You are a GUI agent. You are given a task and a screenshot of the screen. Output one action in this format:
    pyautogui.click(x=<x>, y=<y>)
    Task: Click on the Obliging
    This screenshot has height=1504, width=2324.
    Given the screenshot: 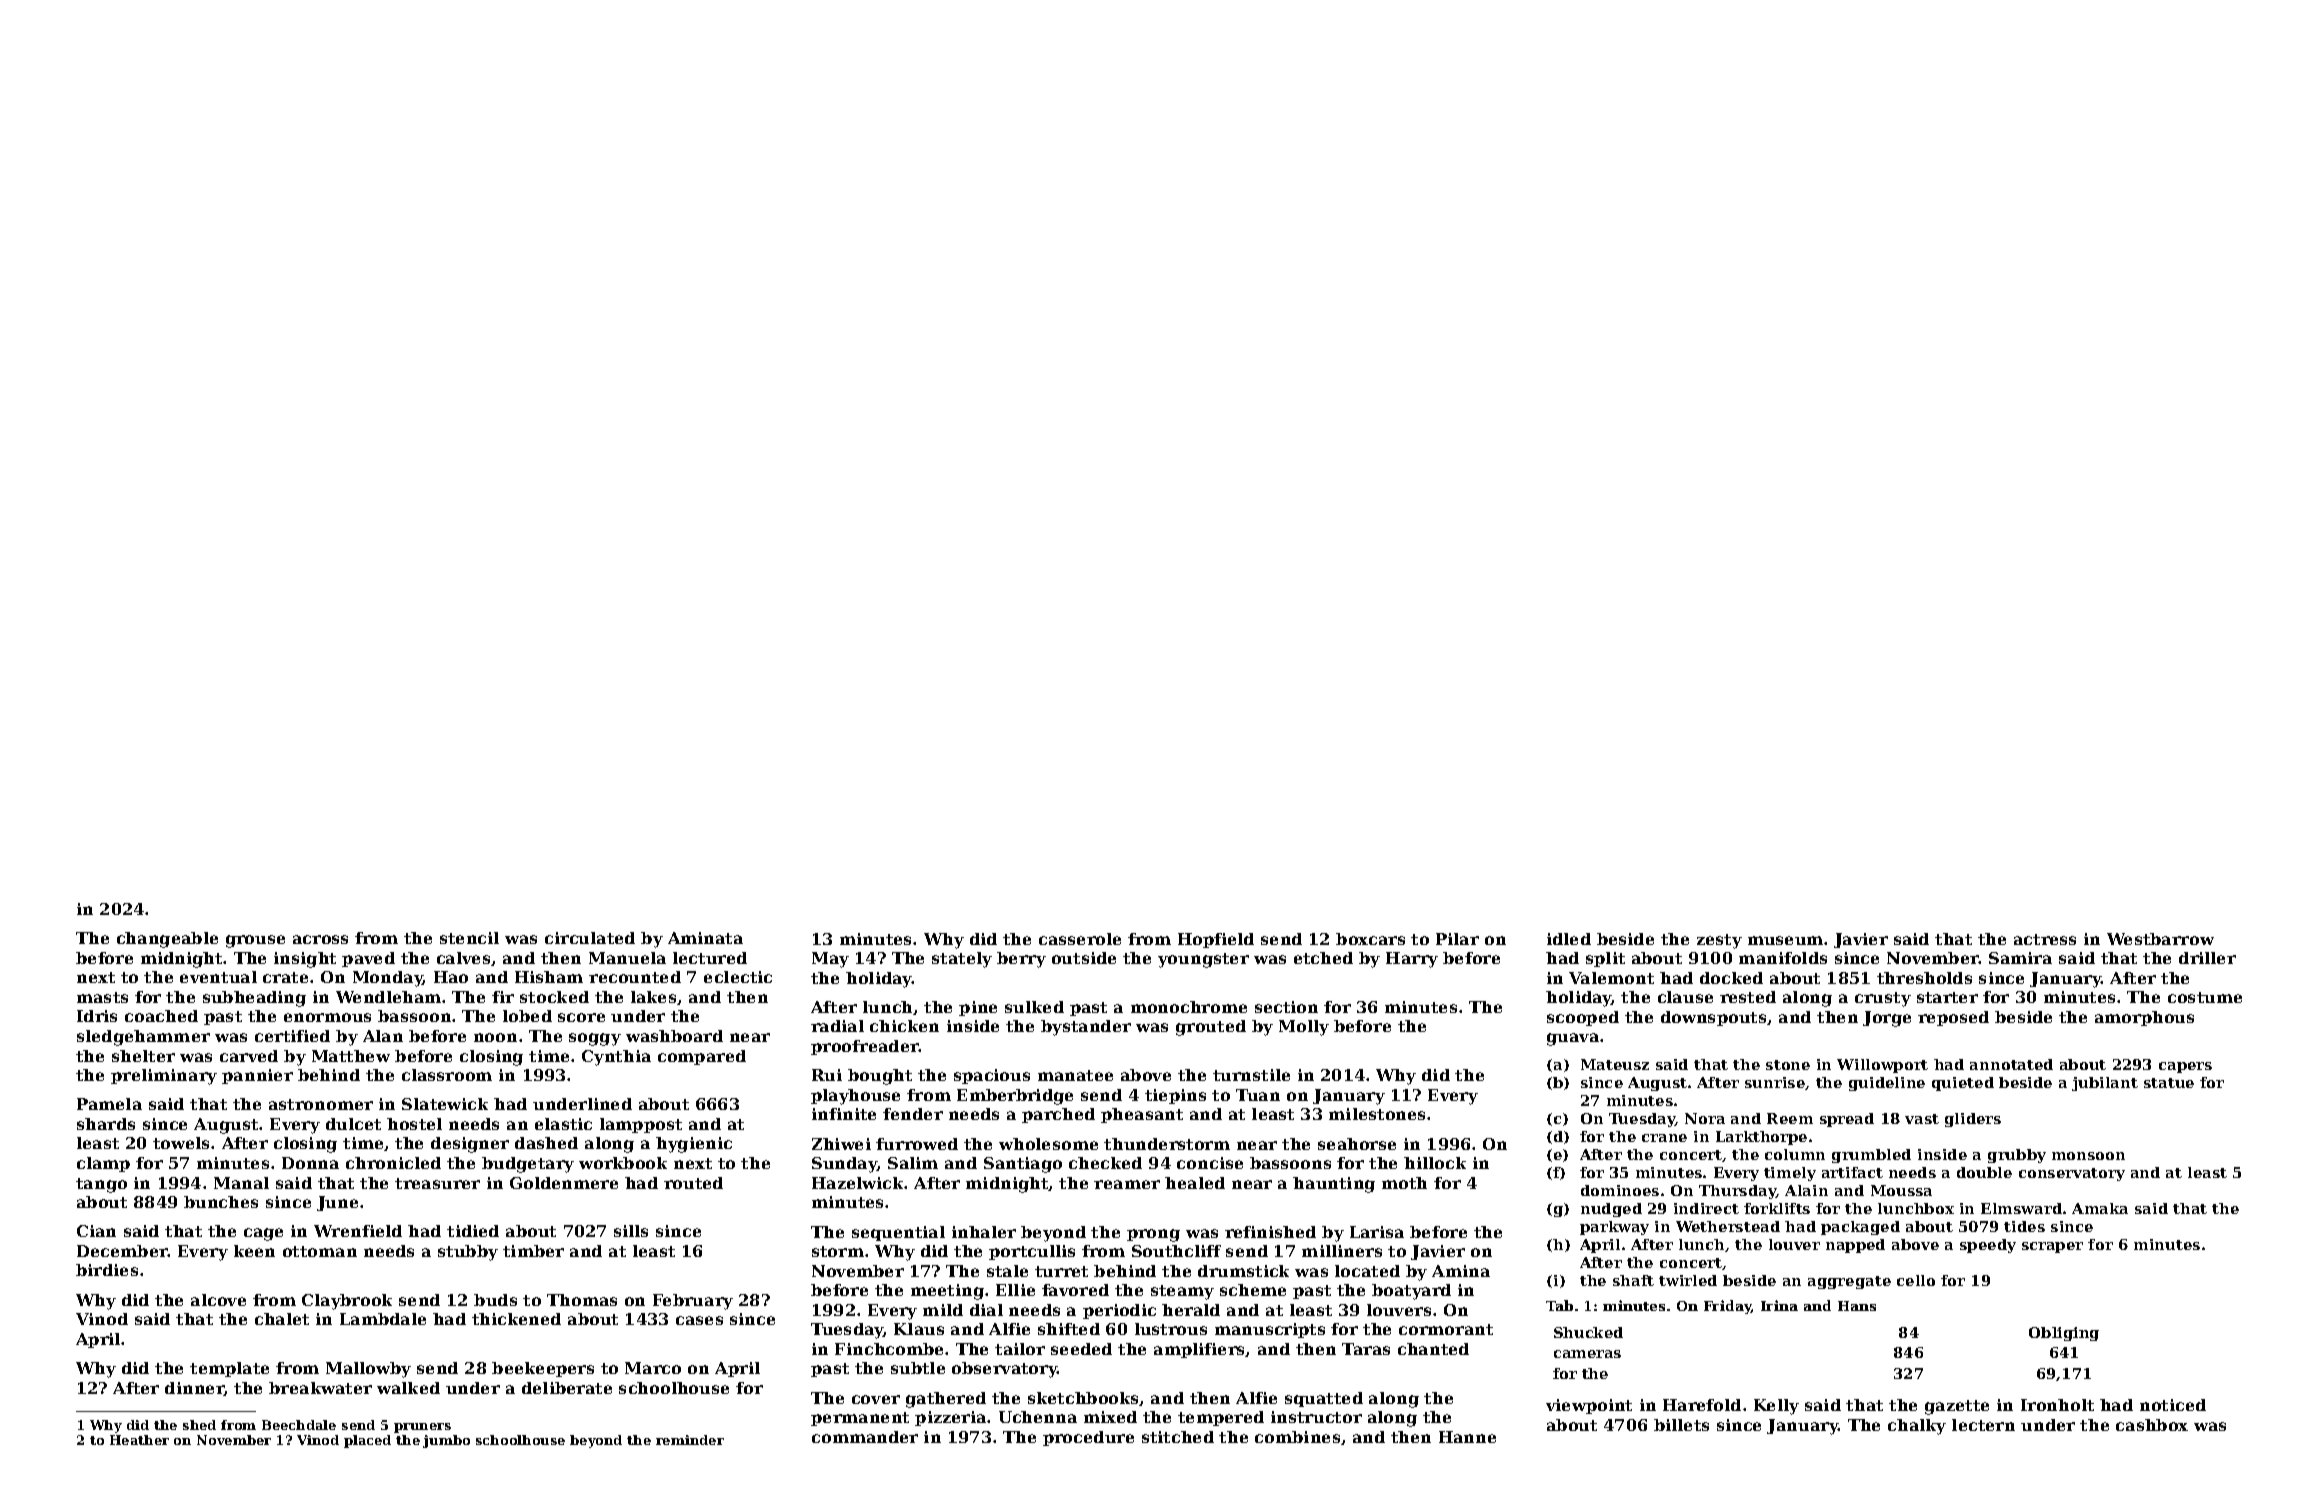 What is the action you would take?
    pyautogui.click(x=2064, y=1334)
